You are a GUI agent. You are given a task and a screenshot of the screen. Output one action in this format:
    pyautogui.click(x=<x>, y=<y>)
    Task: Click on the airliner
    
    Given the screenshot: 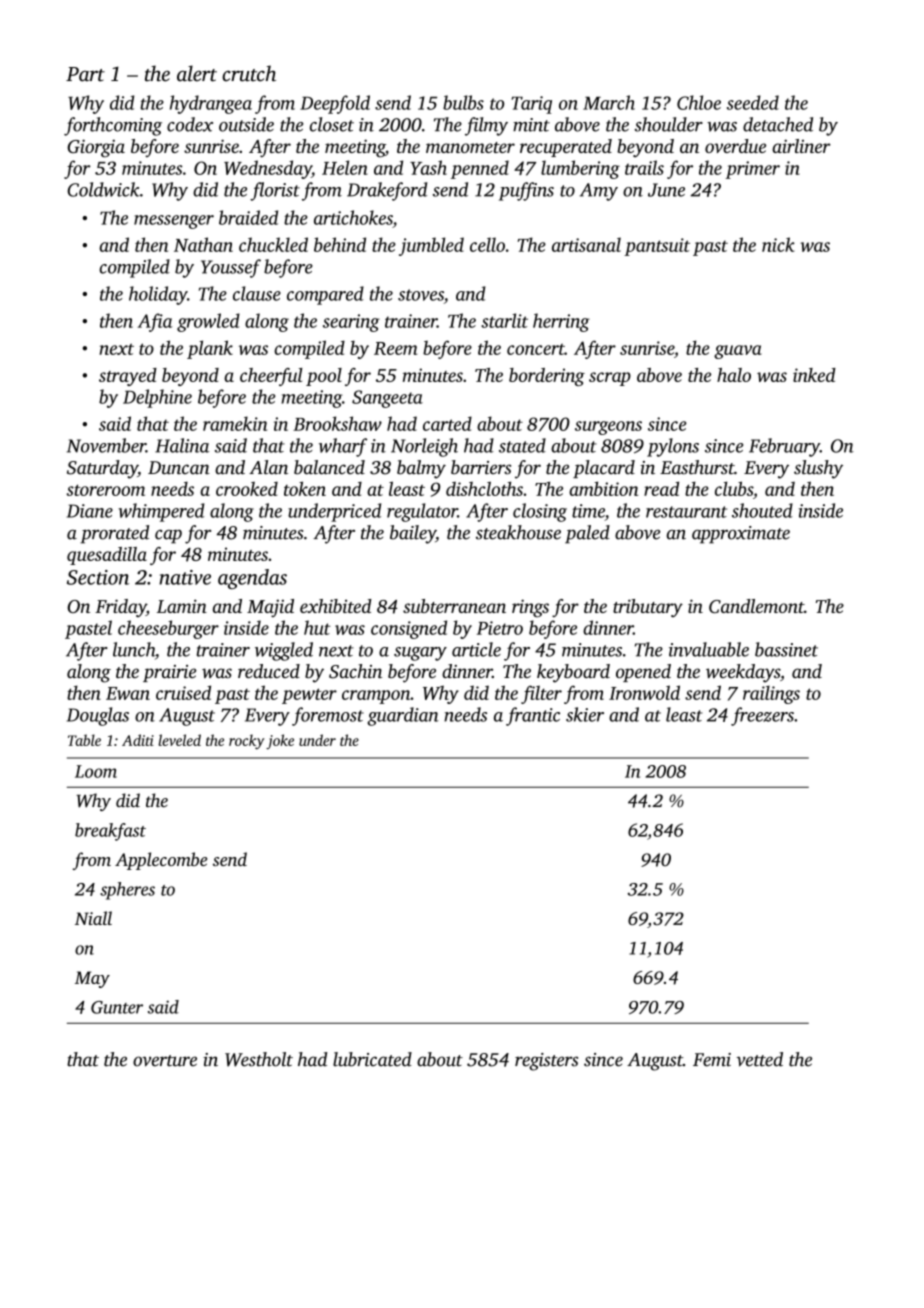 What is the action you would take?
    pyautogui.click(x=801, y=146)
